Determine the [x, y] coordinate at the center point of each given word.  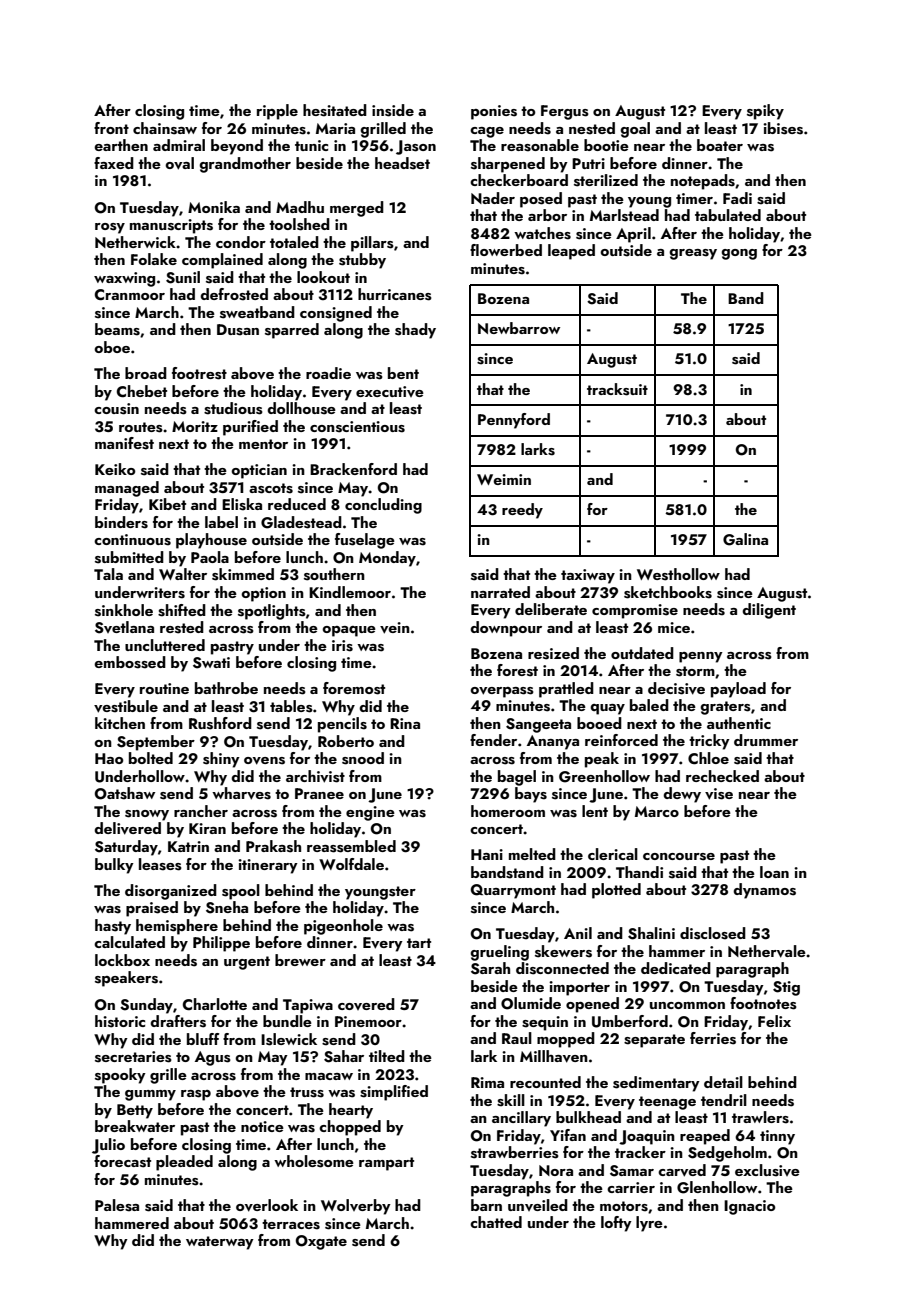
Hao [109, 758]
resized [553, 653]
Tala [108, 574]
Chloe [708, 758]
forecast [122, 1161]
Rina [405, 723]
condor [241, 242]
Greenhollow [604, 776]
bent [403, 373]
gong [739, 254]
